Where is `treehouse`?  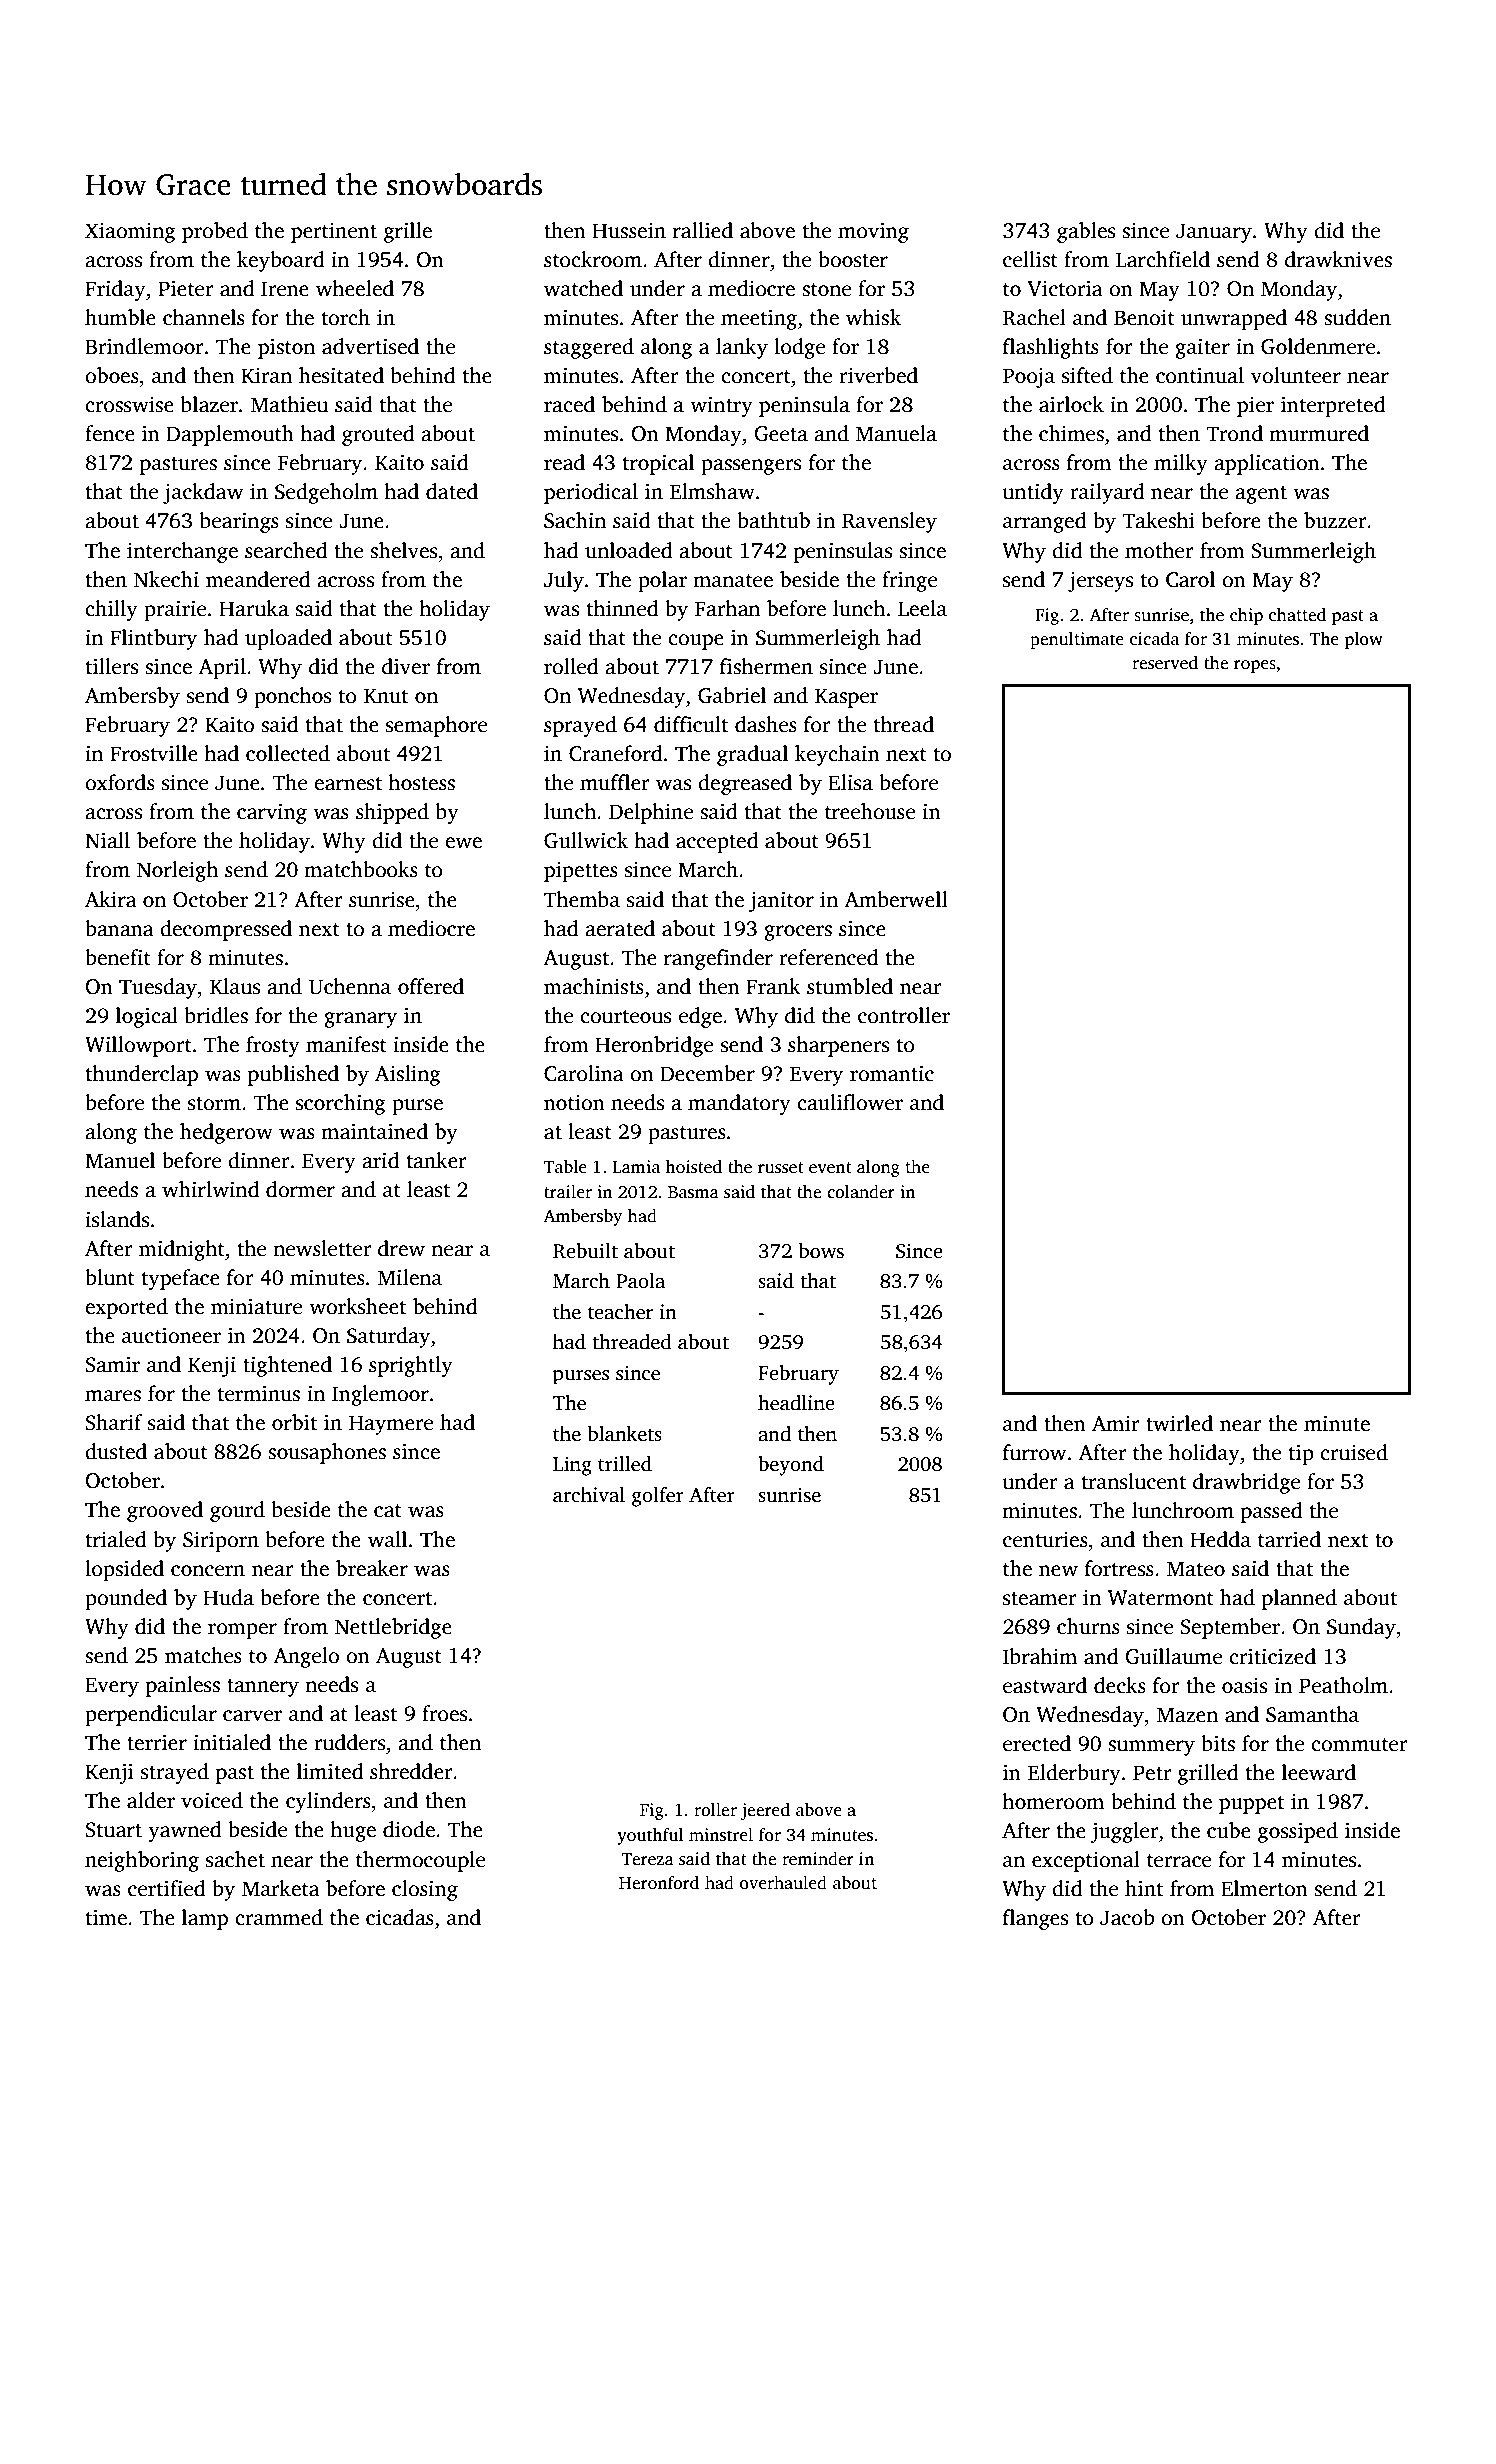 treehouse is located at coordinates (870, 811).
